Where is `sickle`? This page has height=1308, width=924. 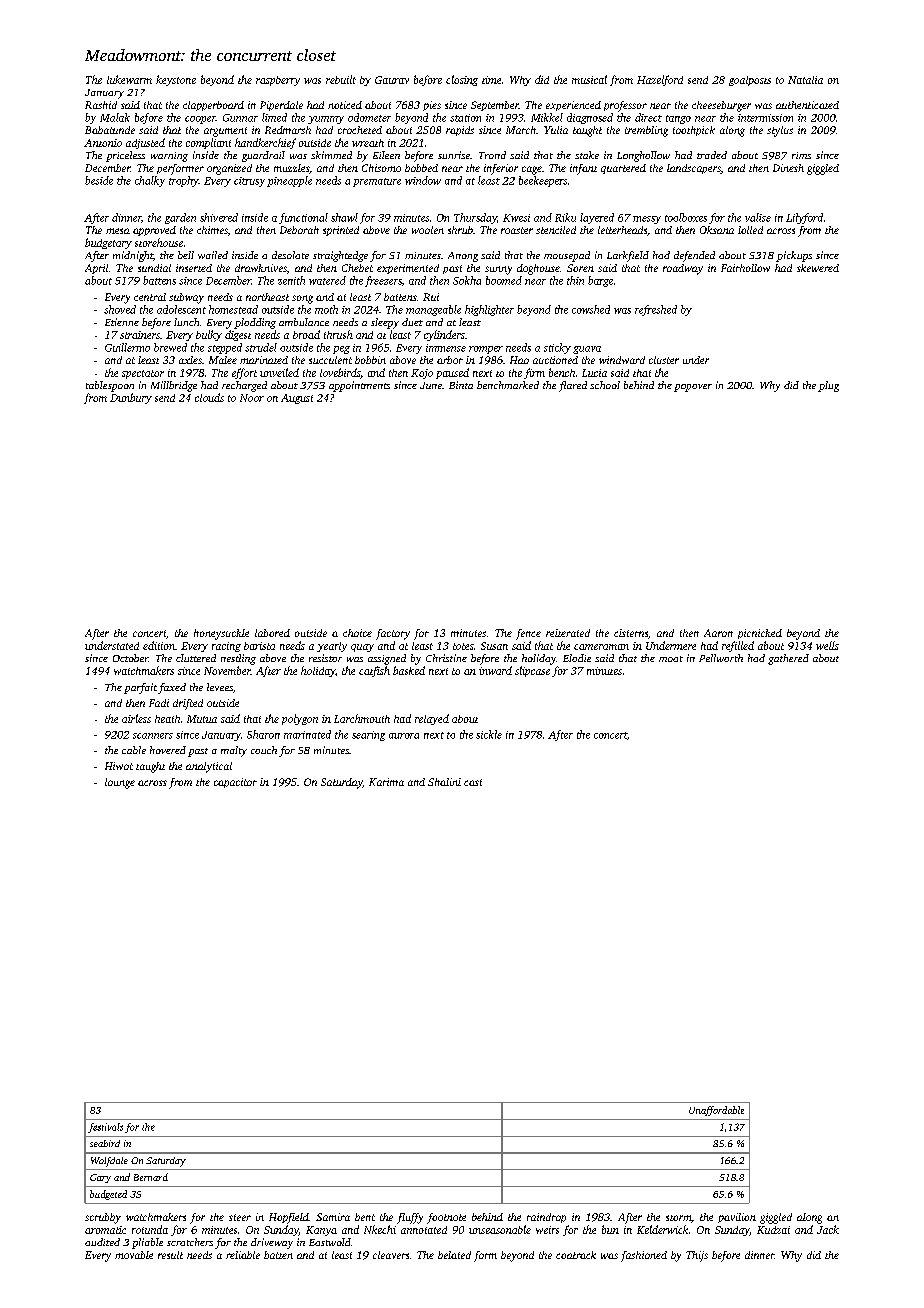
sickle is located at coordinates (489, 734).
